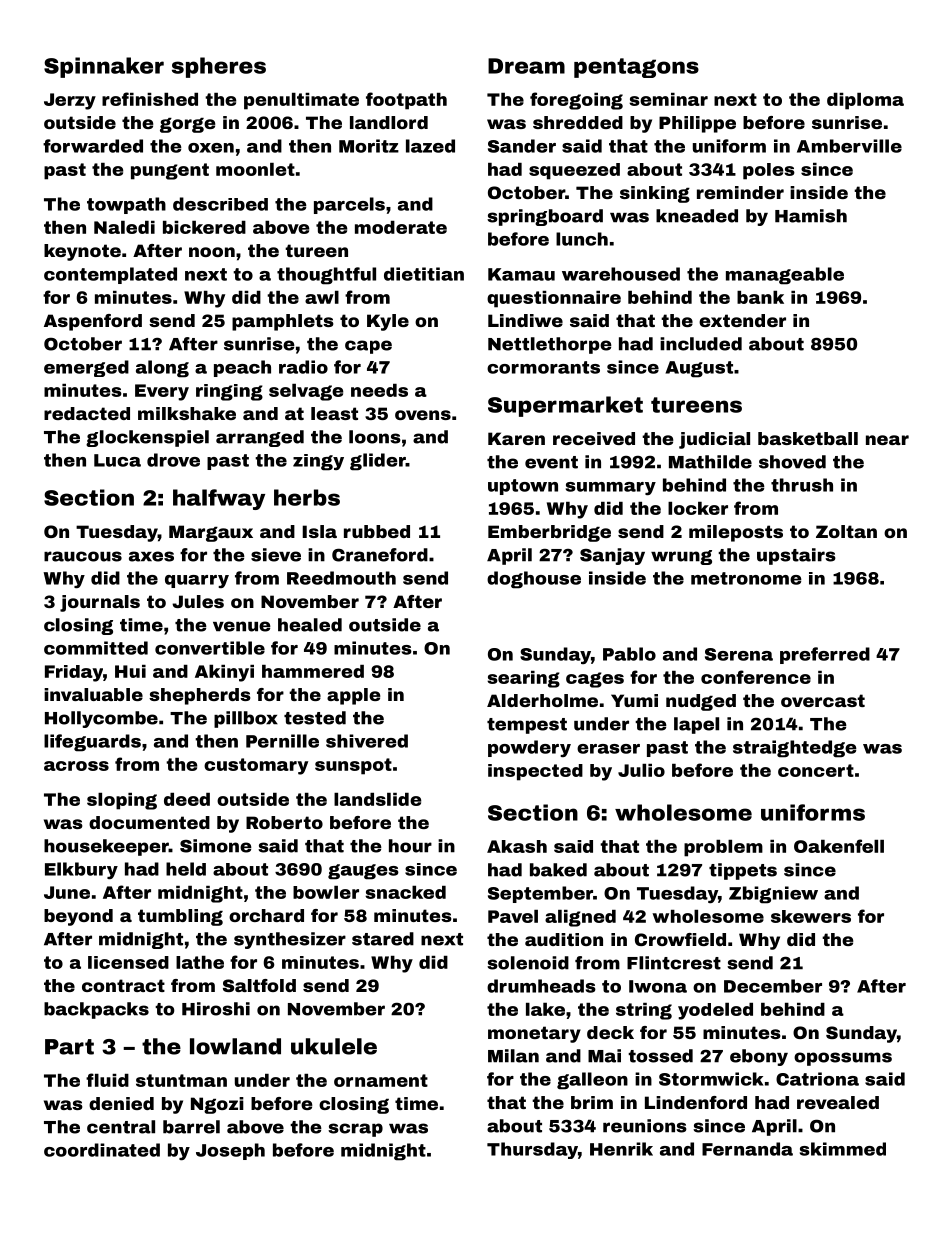 This screenshot has width=952, height=1233. I want to click on Jerzy, so click(70, 101).
